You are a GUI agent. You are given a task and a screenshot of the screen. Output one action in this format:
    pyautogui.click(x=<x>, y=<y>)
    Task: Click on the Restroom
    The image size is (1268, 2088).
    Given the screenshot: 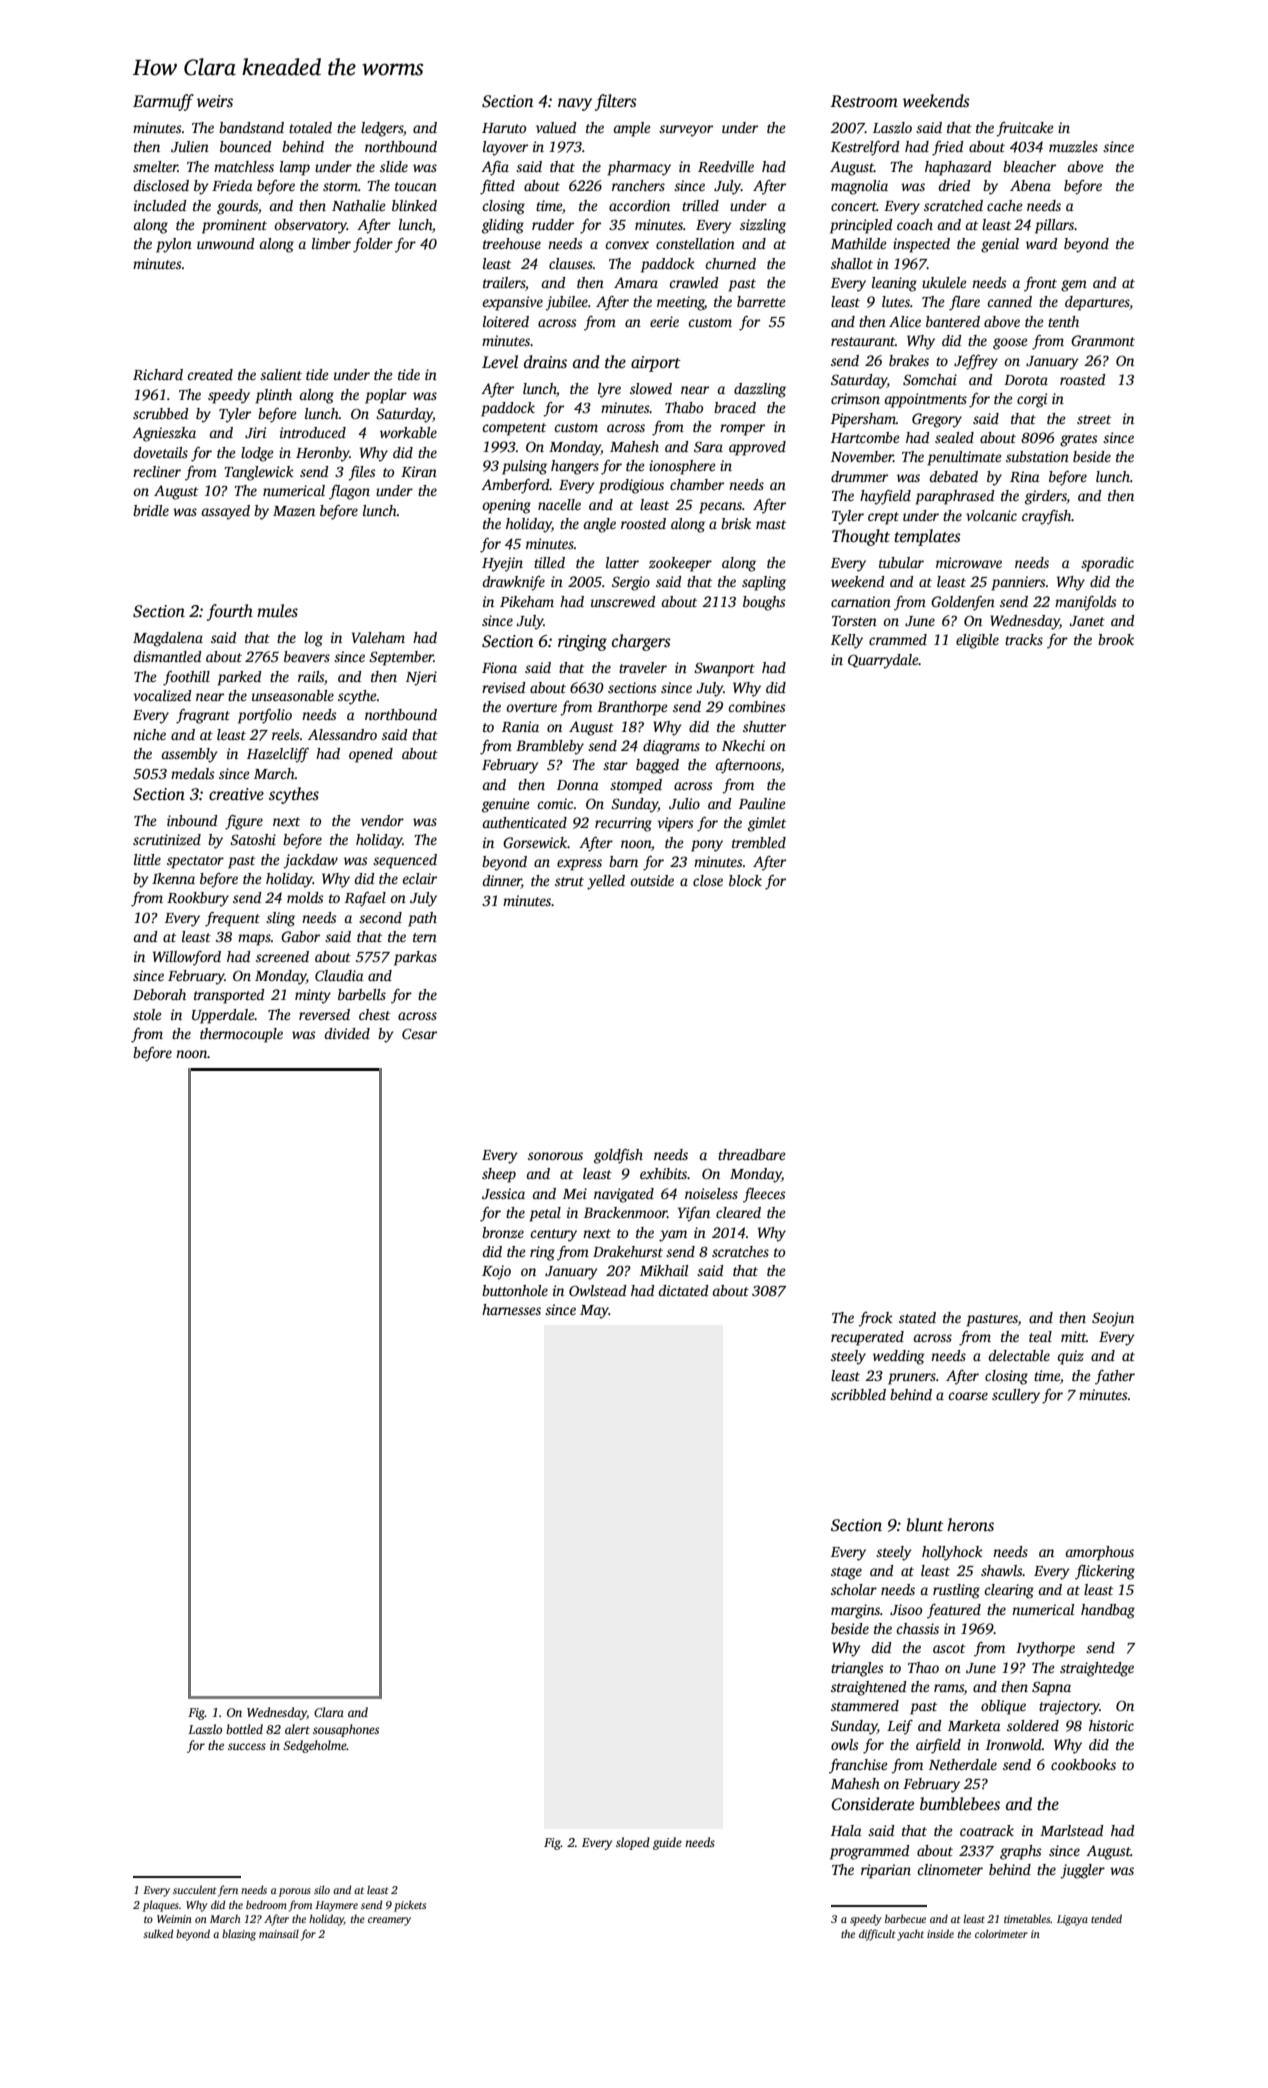 What is the action you would take?
    pyautogui.click(x=864, y=101)
